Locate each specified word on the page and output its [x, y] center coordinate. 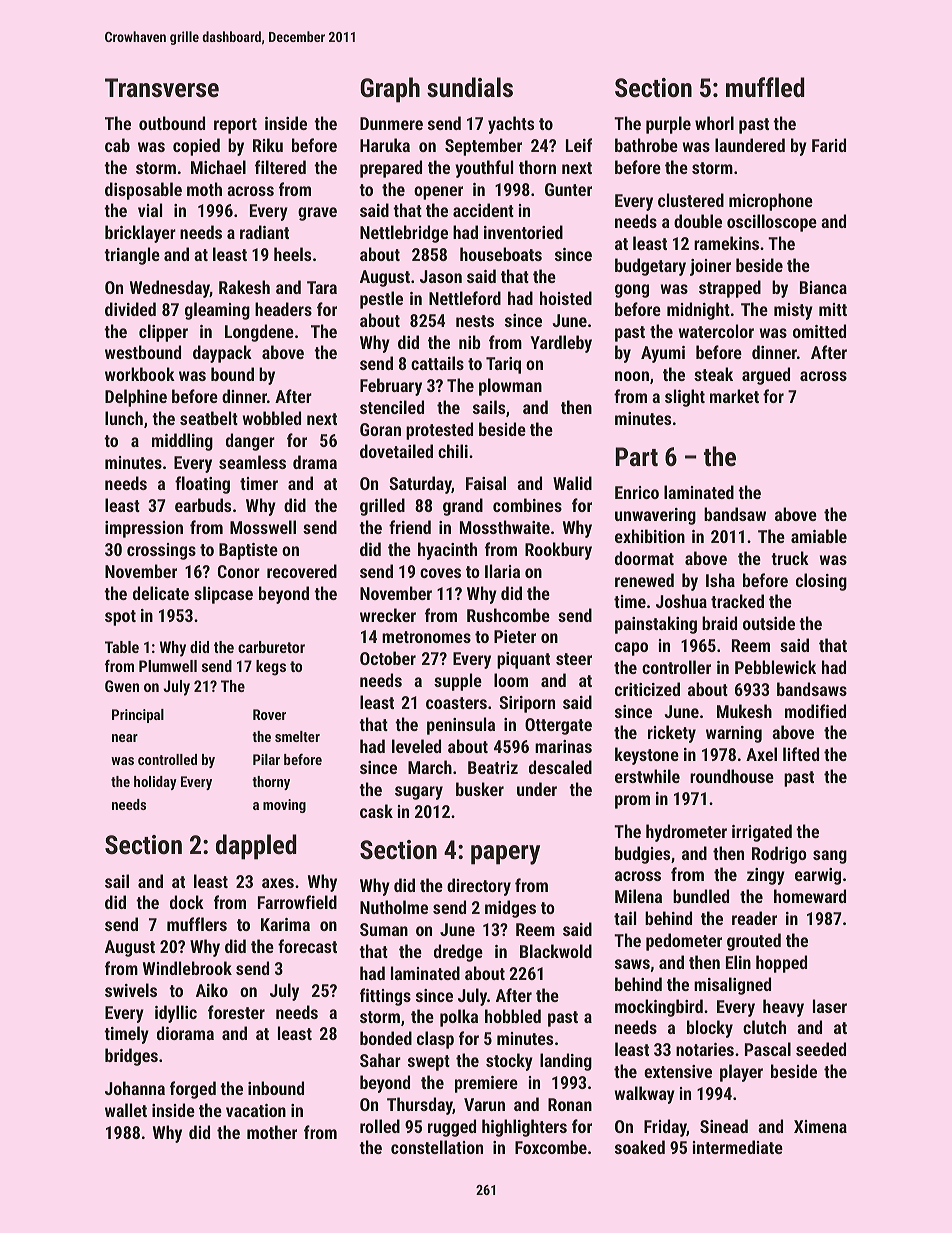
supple [458, 682]
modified [815, 711]
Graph [390, 90]
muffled [765, 87]
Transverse [162, 87]
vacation [256, 1110]
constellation [437, 1147]
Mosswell [263, 527]
